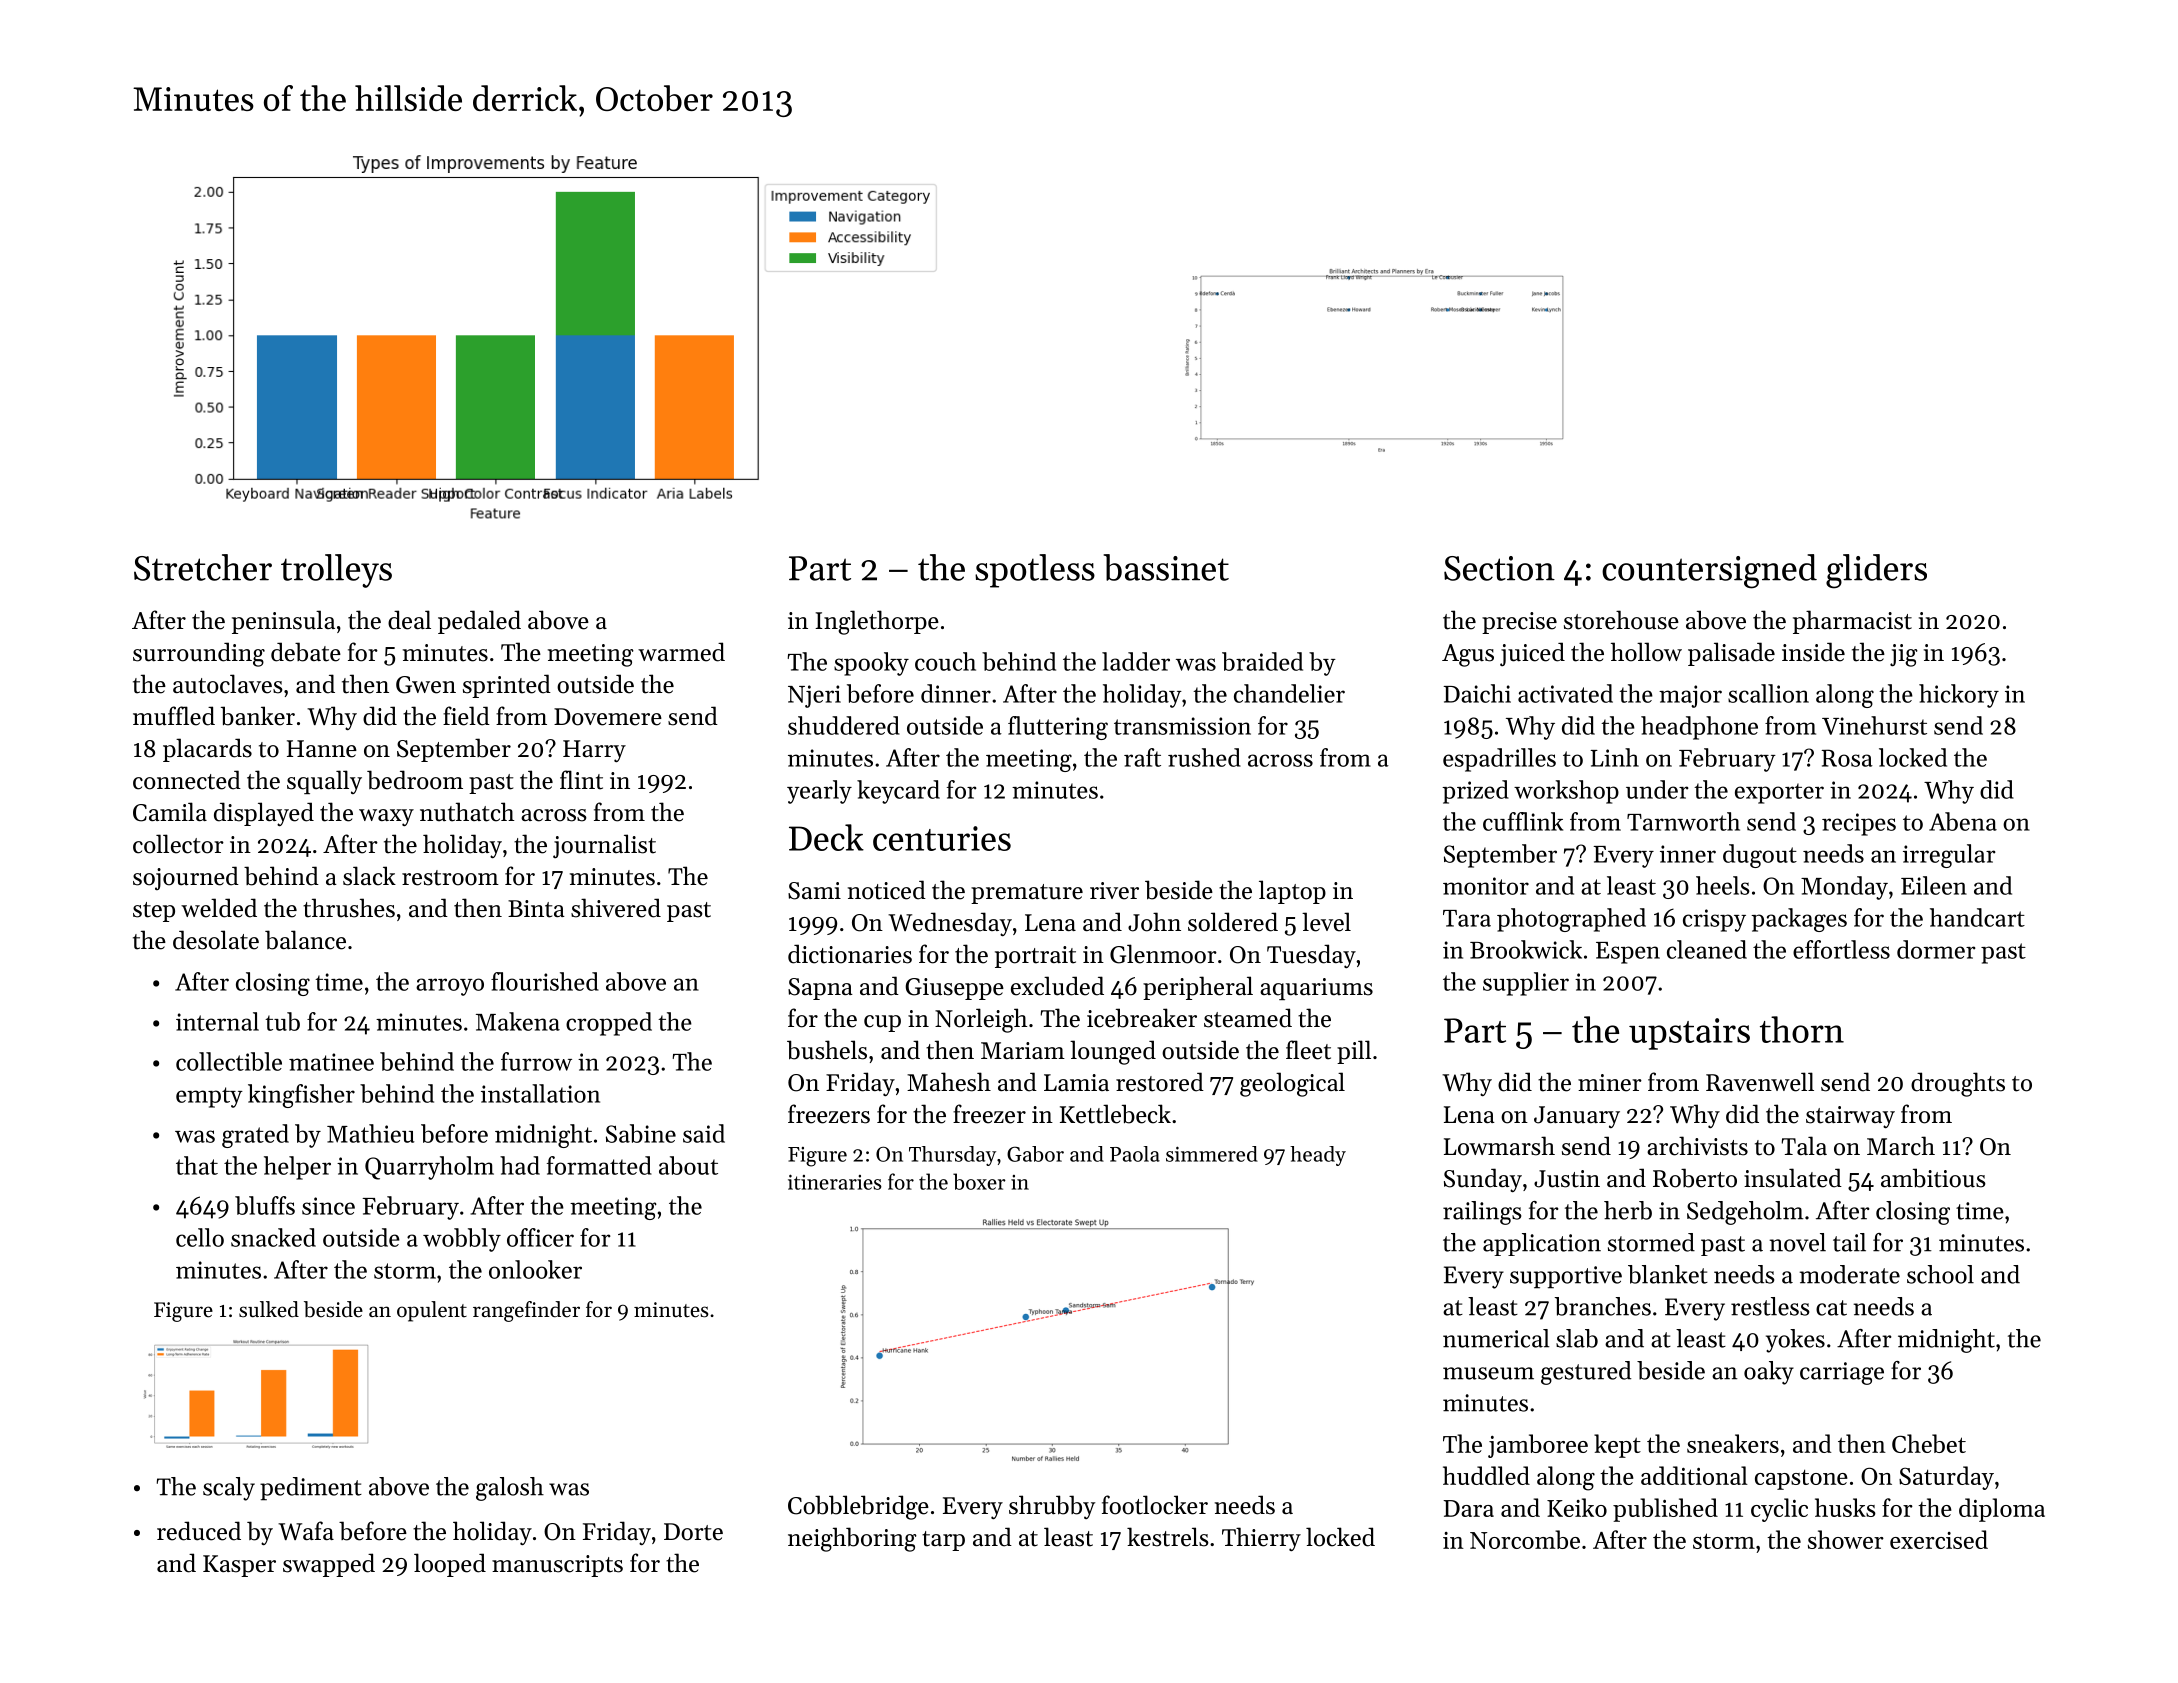 This document has width=2178, height=1683. What do you see at coordinates (1802, 1029) in the document?
I see `thorn` at bounding box center [1802, 1029].
